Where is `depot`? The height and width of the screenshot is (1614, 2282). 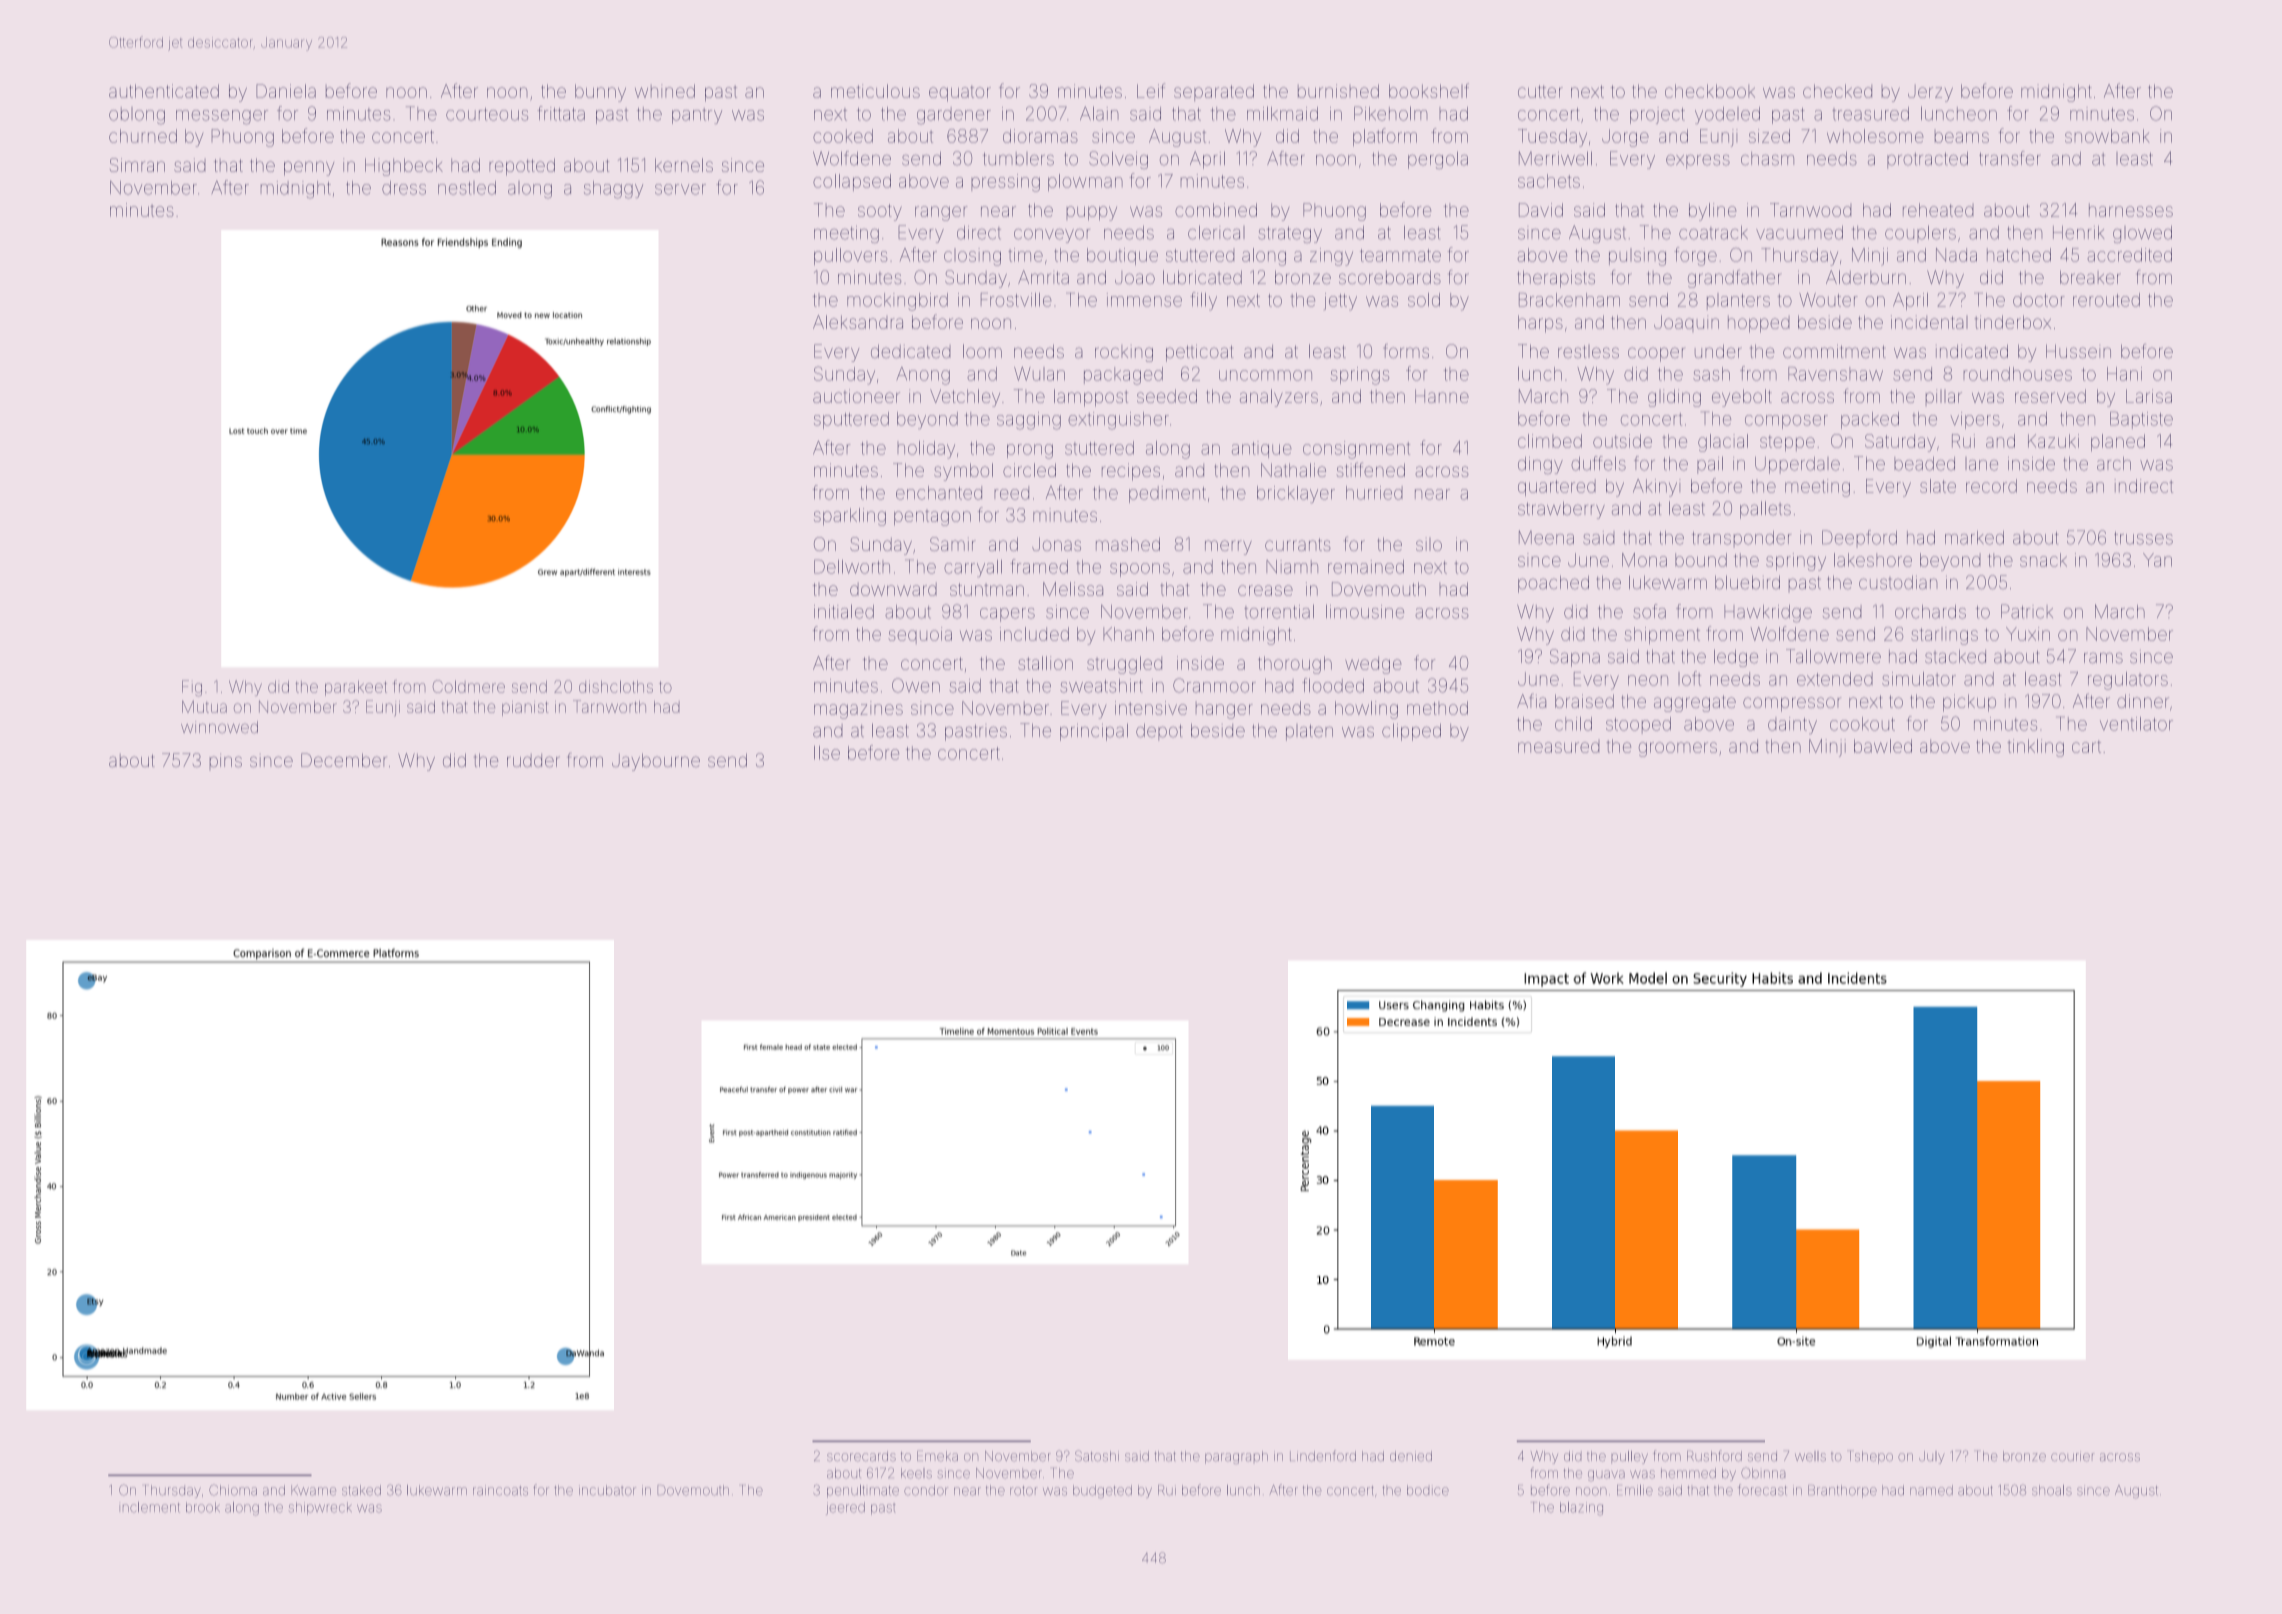
depot is located at coordinates (1159, 732).
